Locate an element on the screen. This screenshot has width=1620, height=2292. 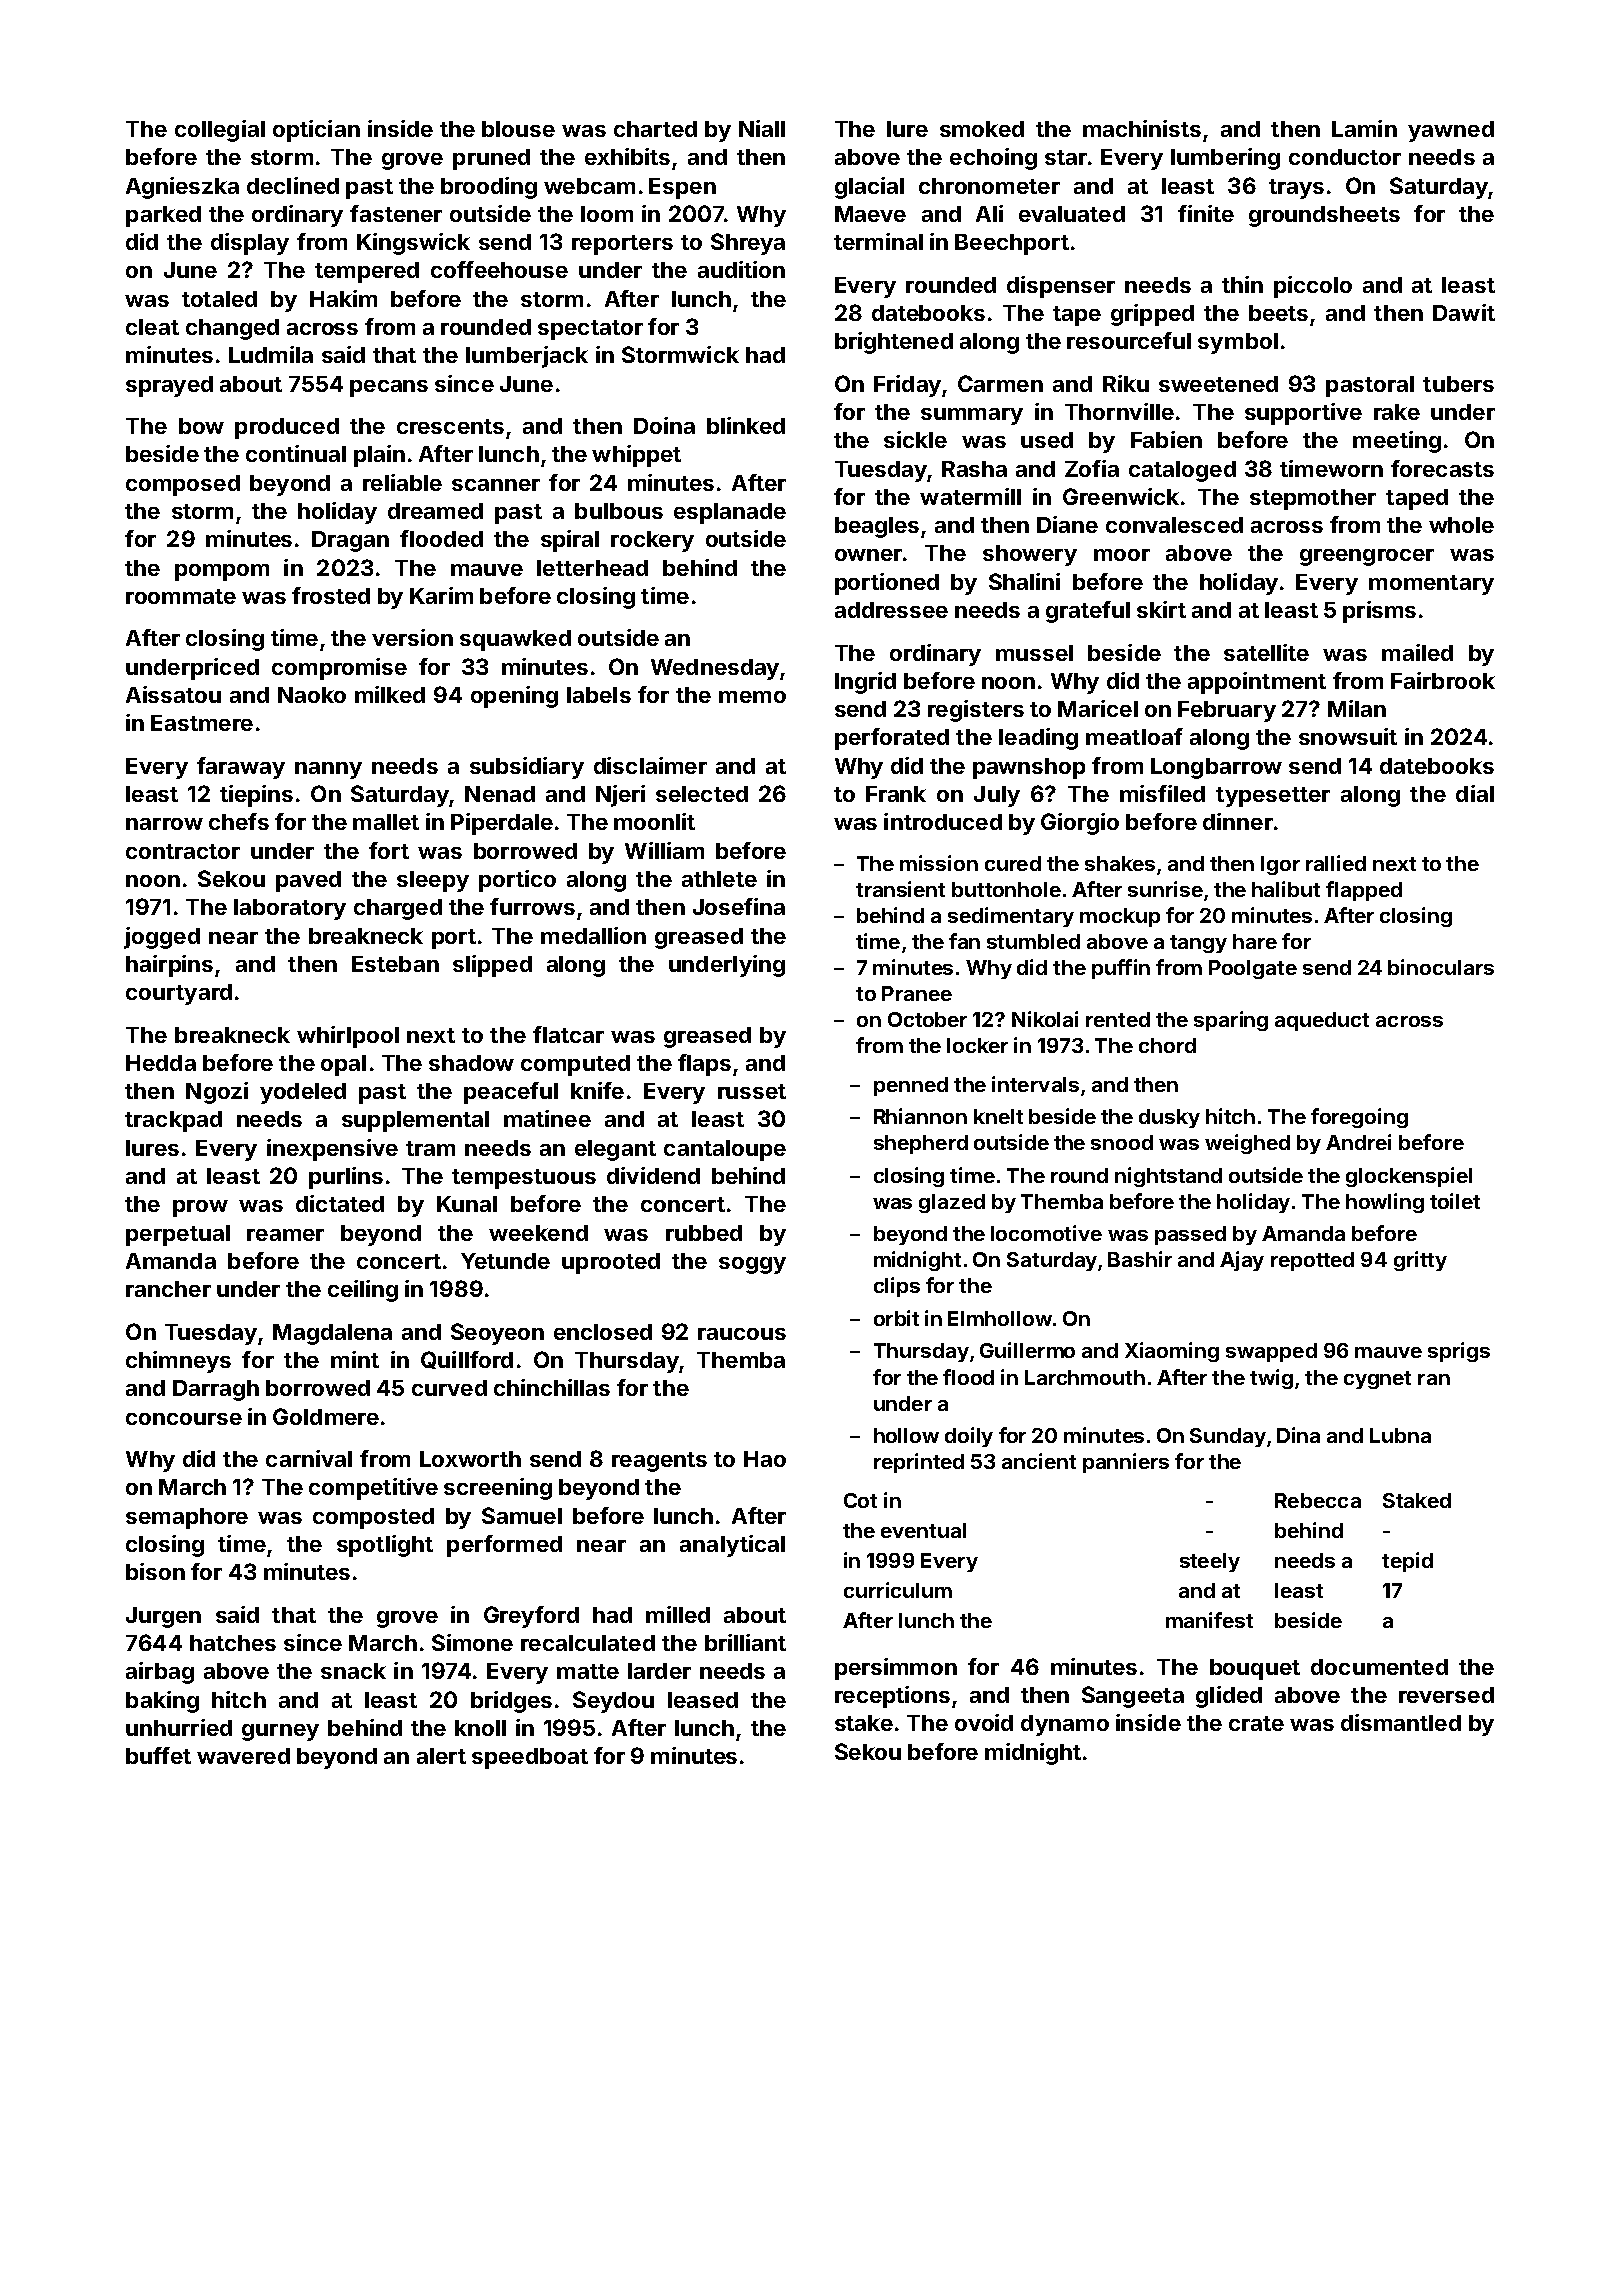
fan is located at coordinates (964, 941).
